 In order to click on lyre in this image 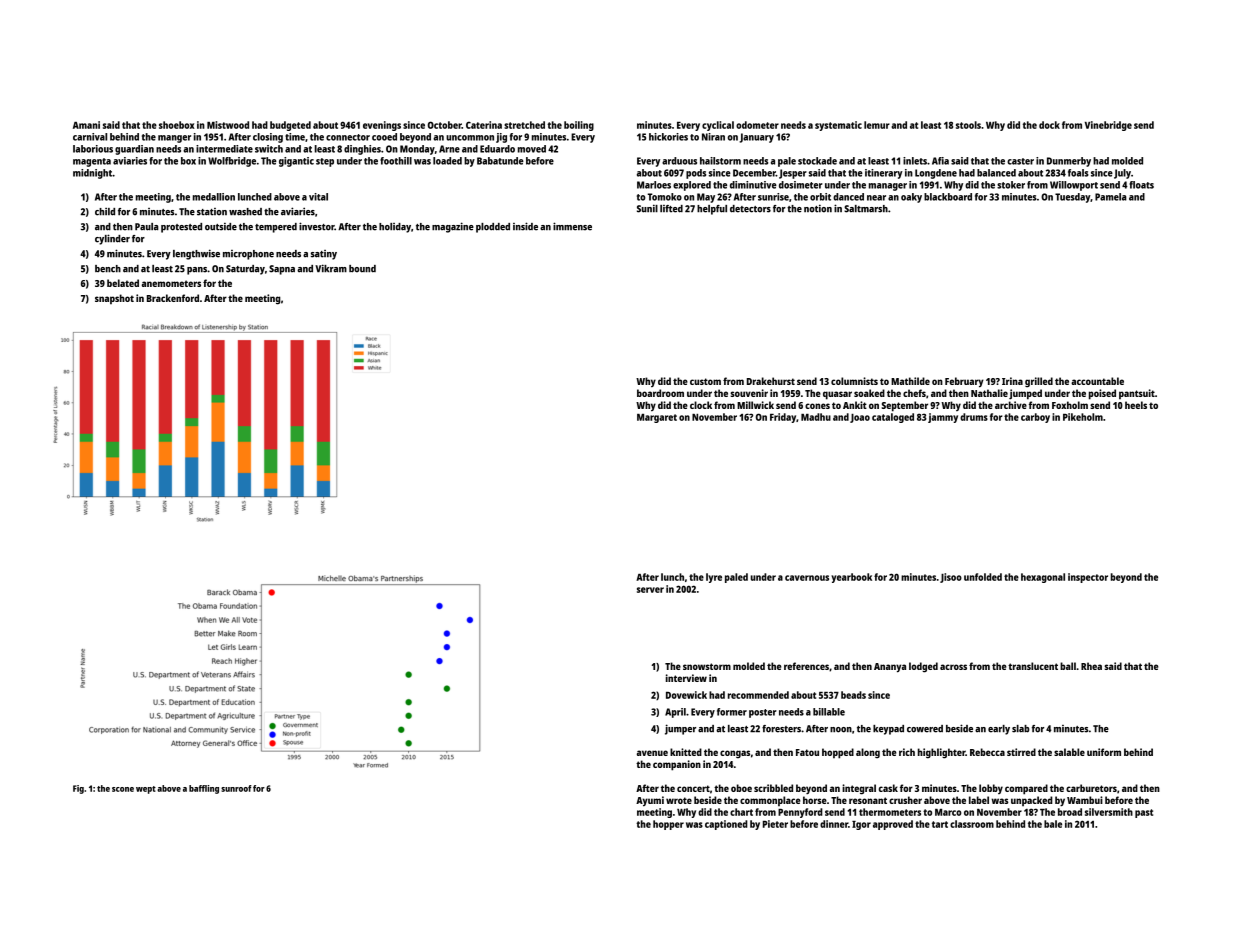, I will do `click(714, 578)`.
